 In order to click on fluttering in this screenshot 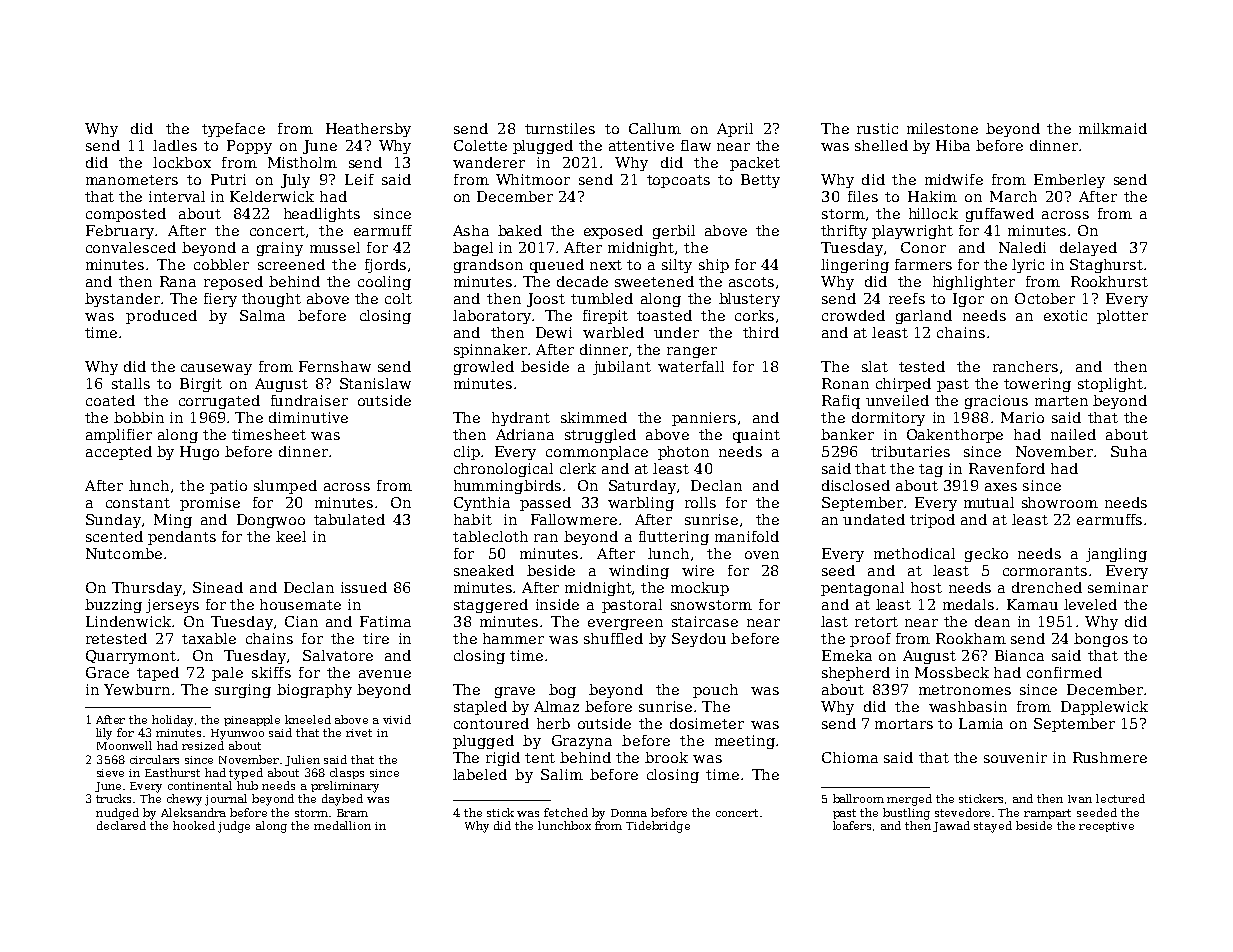, I will do `click(674, 538)`.
